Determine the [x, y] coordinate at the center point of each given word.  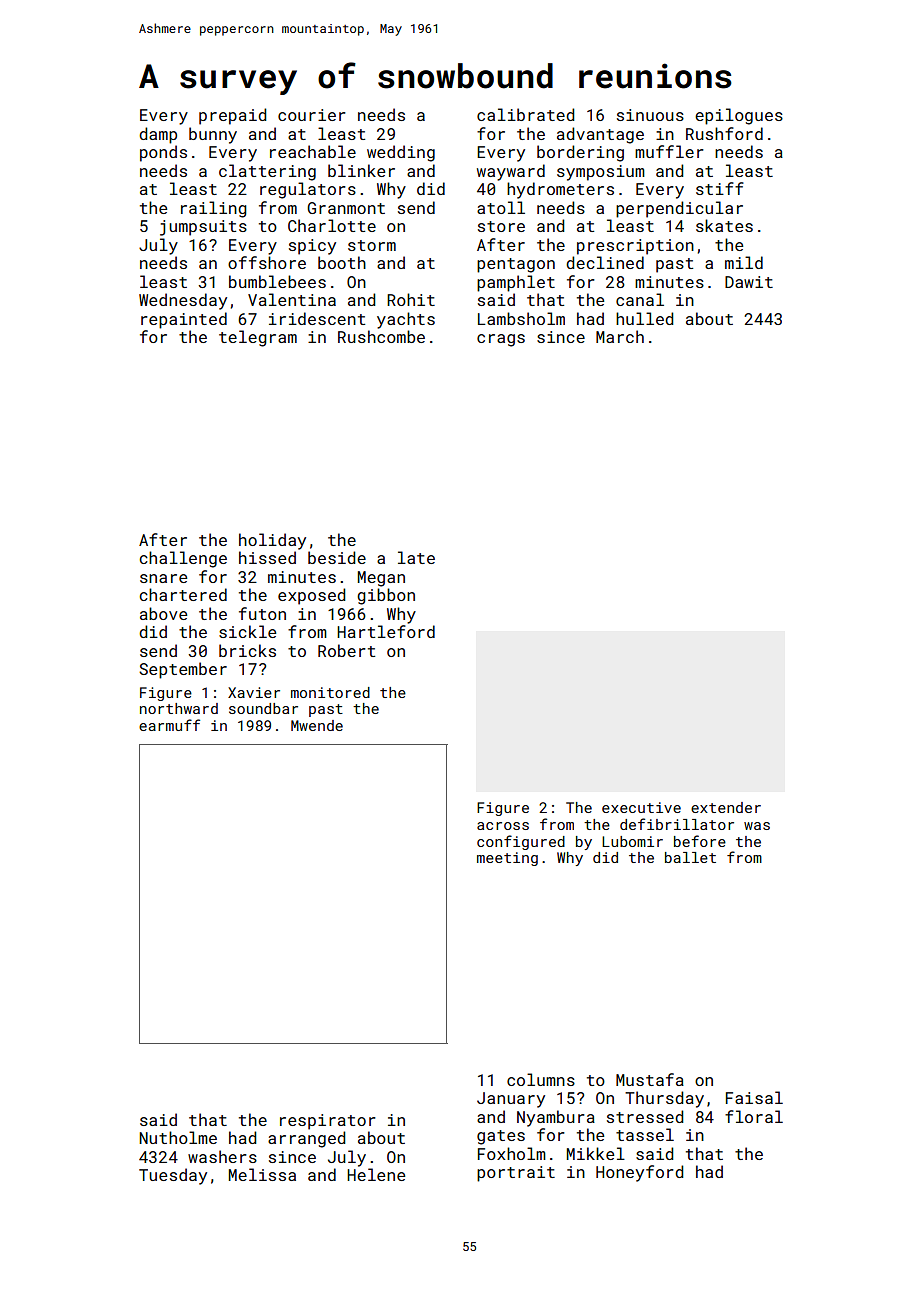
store [501, 226]
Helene [376, 1174]
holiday [272, 541]
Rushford [724, 133]
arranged [306, 1139]
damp [158, 135]
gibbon [386, 596]
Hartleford [386, 631]
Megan [381, 579]
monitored [330, 692]
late [416, 557]
